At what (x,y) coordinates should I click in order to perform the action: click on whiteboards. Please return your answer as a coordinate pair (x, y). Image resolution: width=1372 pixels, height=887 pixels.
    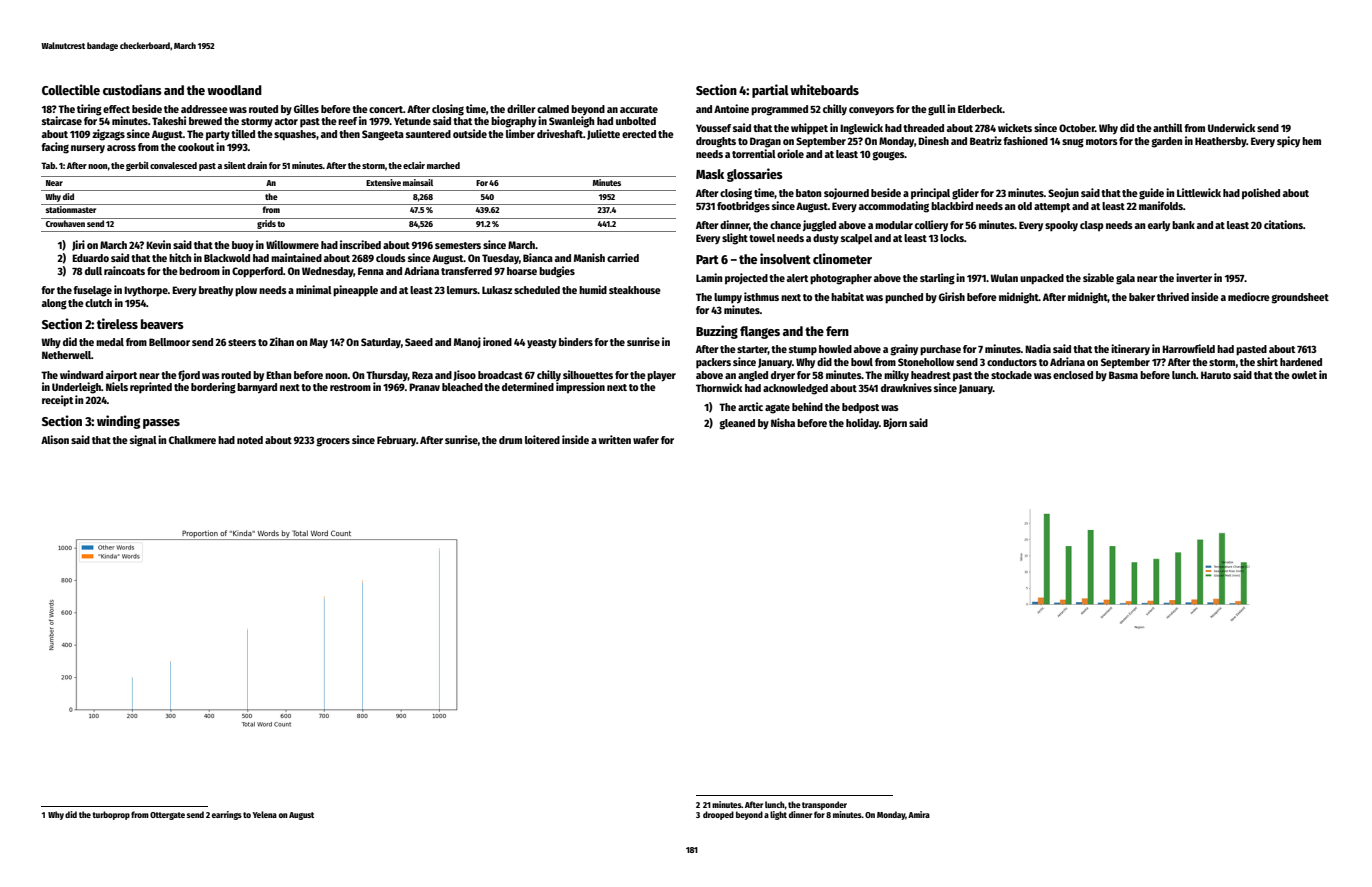
    Looking at the image, I should click on (824, 89).
